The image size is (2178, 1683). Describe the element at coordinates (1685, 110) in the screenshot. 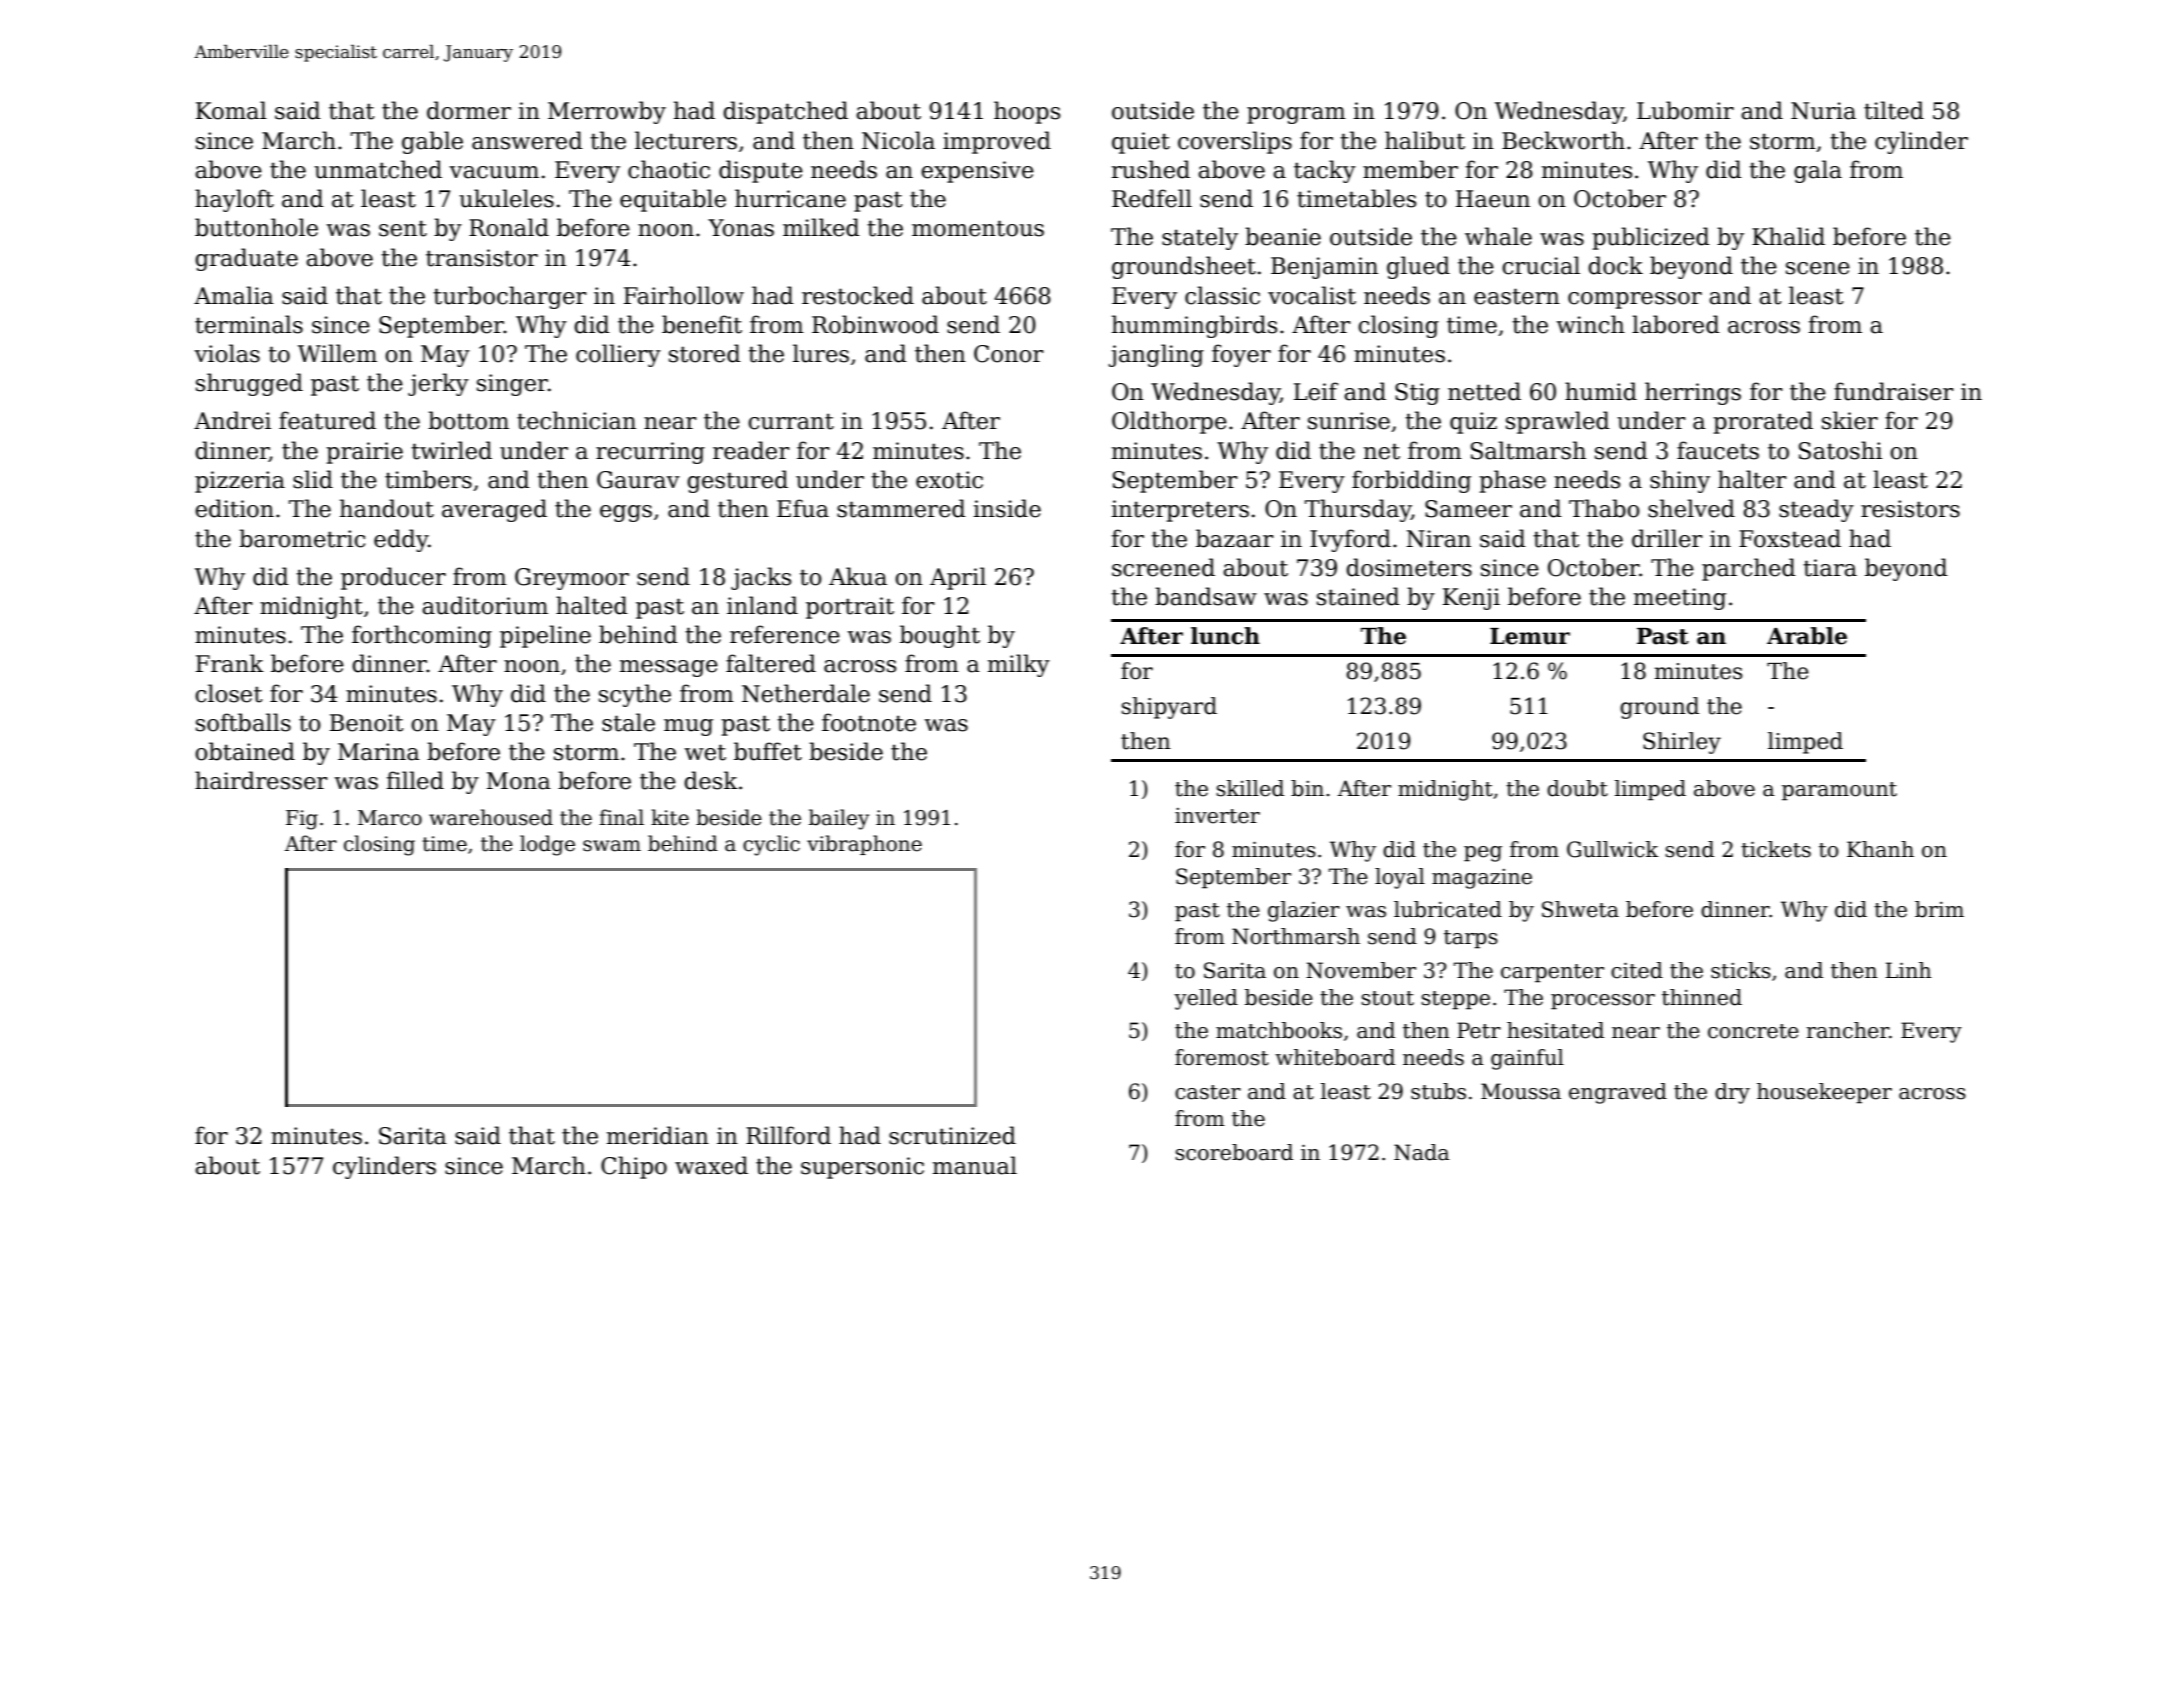

I see `Lubomir` at that location.
